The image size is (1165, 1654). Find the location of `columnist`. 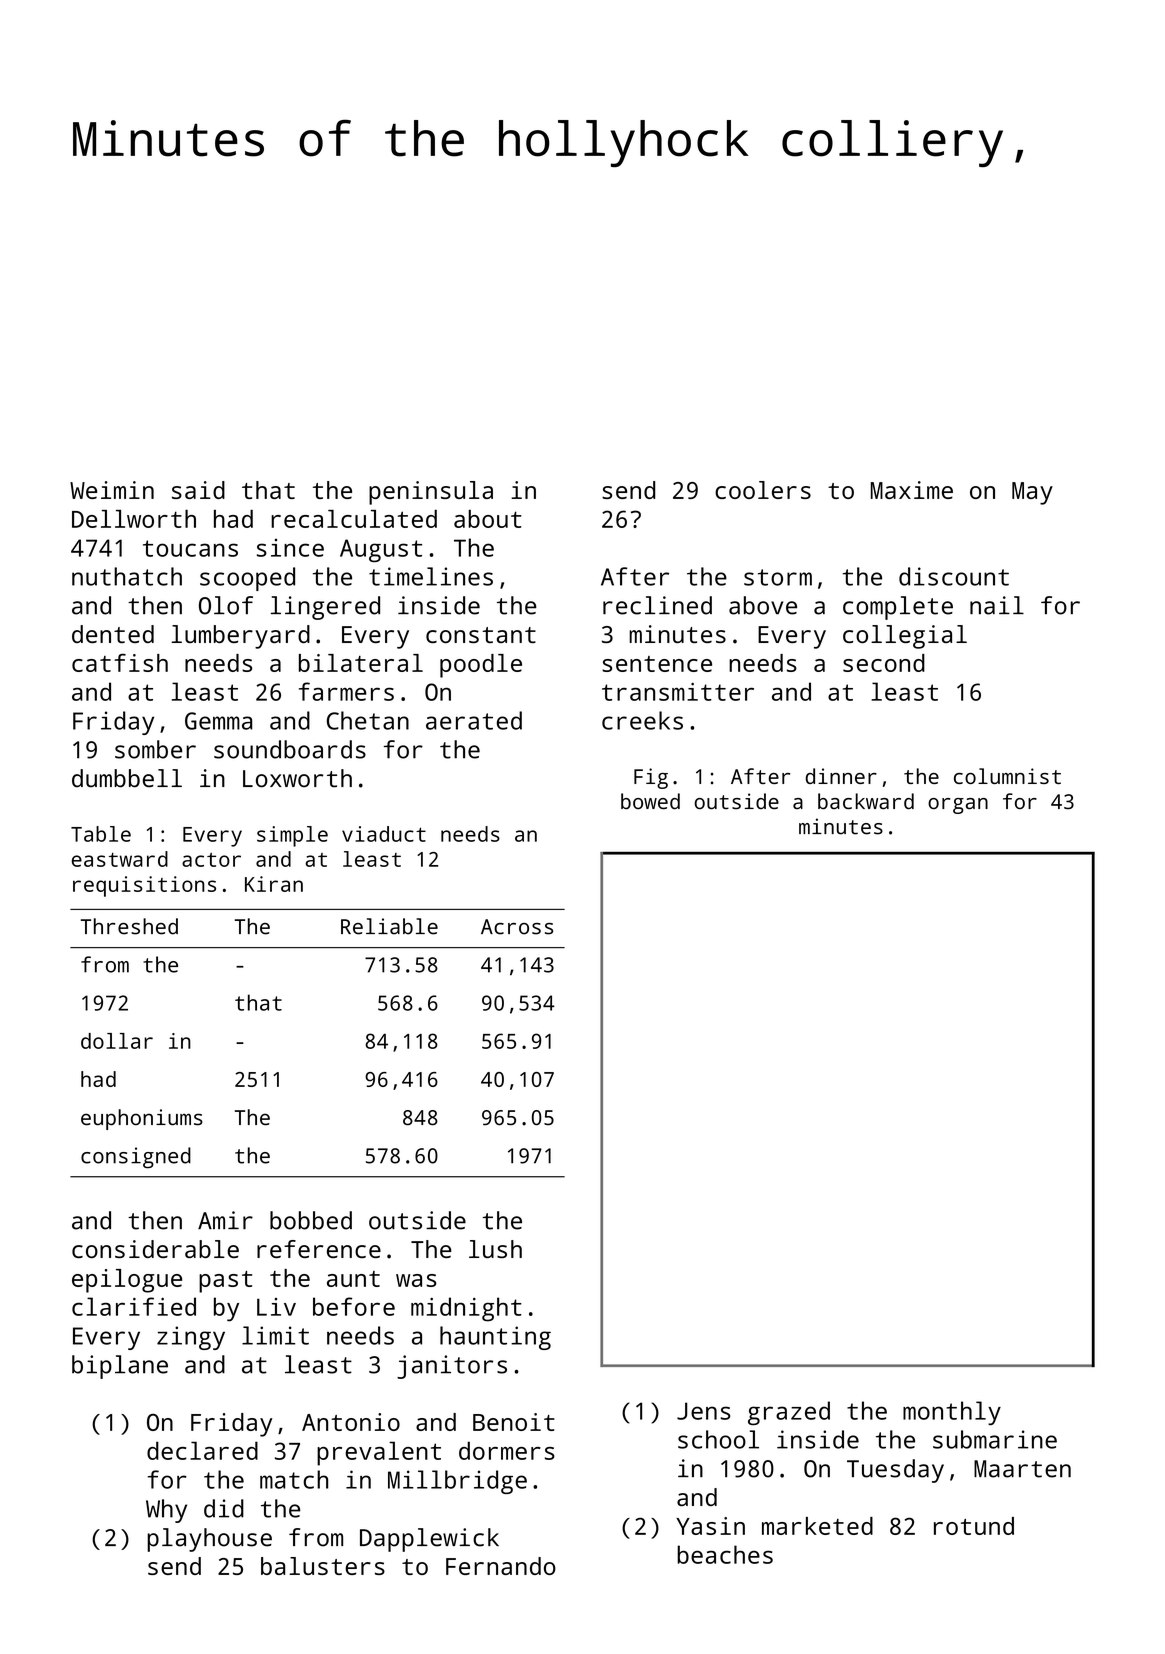

columnist is located at coordinates (1007, 776).
